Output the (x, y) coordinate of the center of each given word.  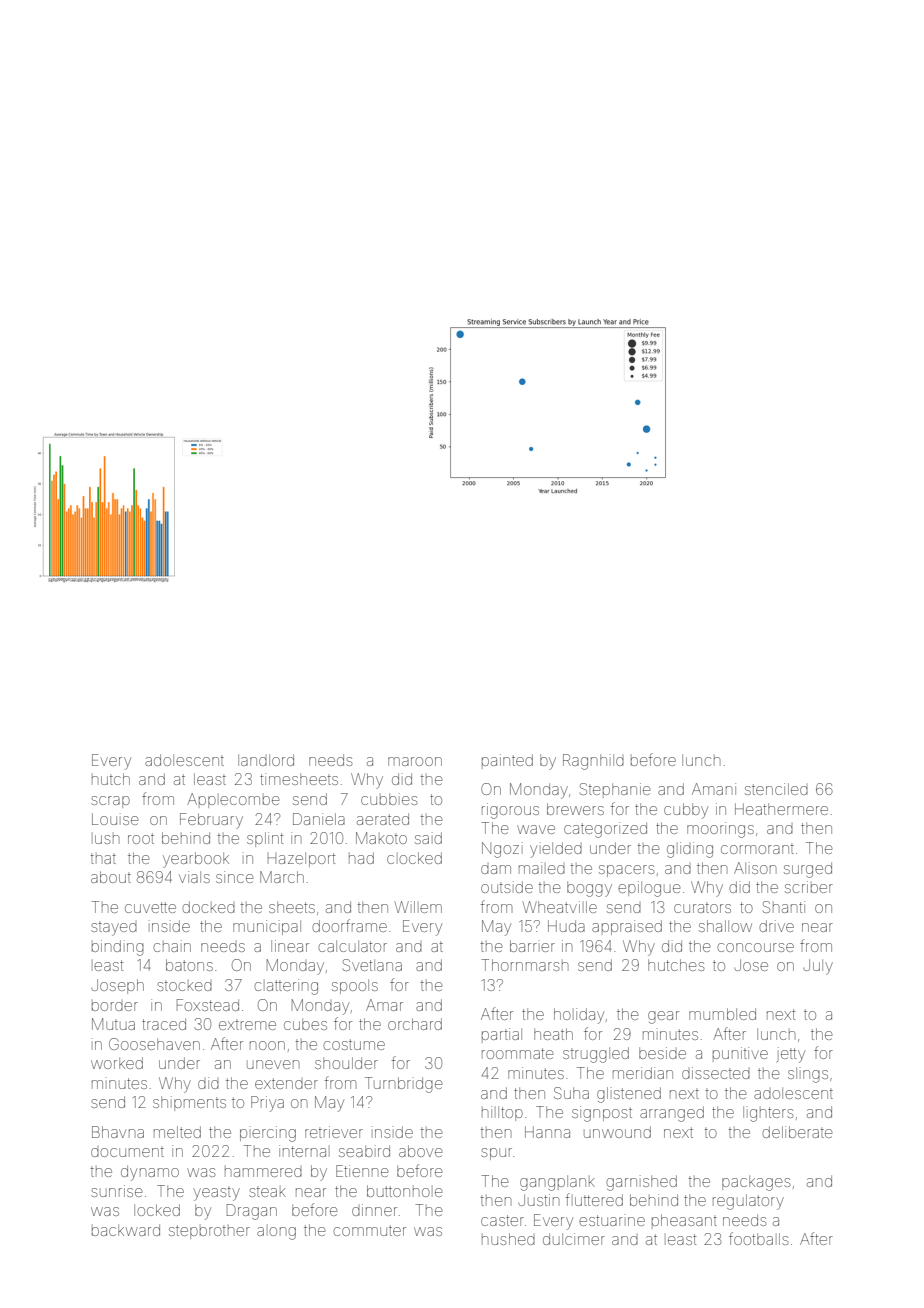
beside (662, 1053)
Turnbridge (403, 1085)
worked (117, 1063)
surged (808, 870)
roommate (517, 1053)
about (111, 877)
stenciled (776, 789)
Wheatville (560, 907)
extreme (247, 1025)
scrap (110, 802)
